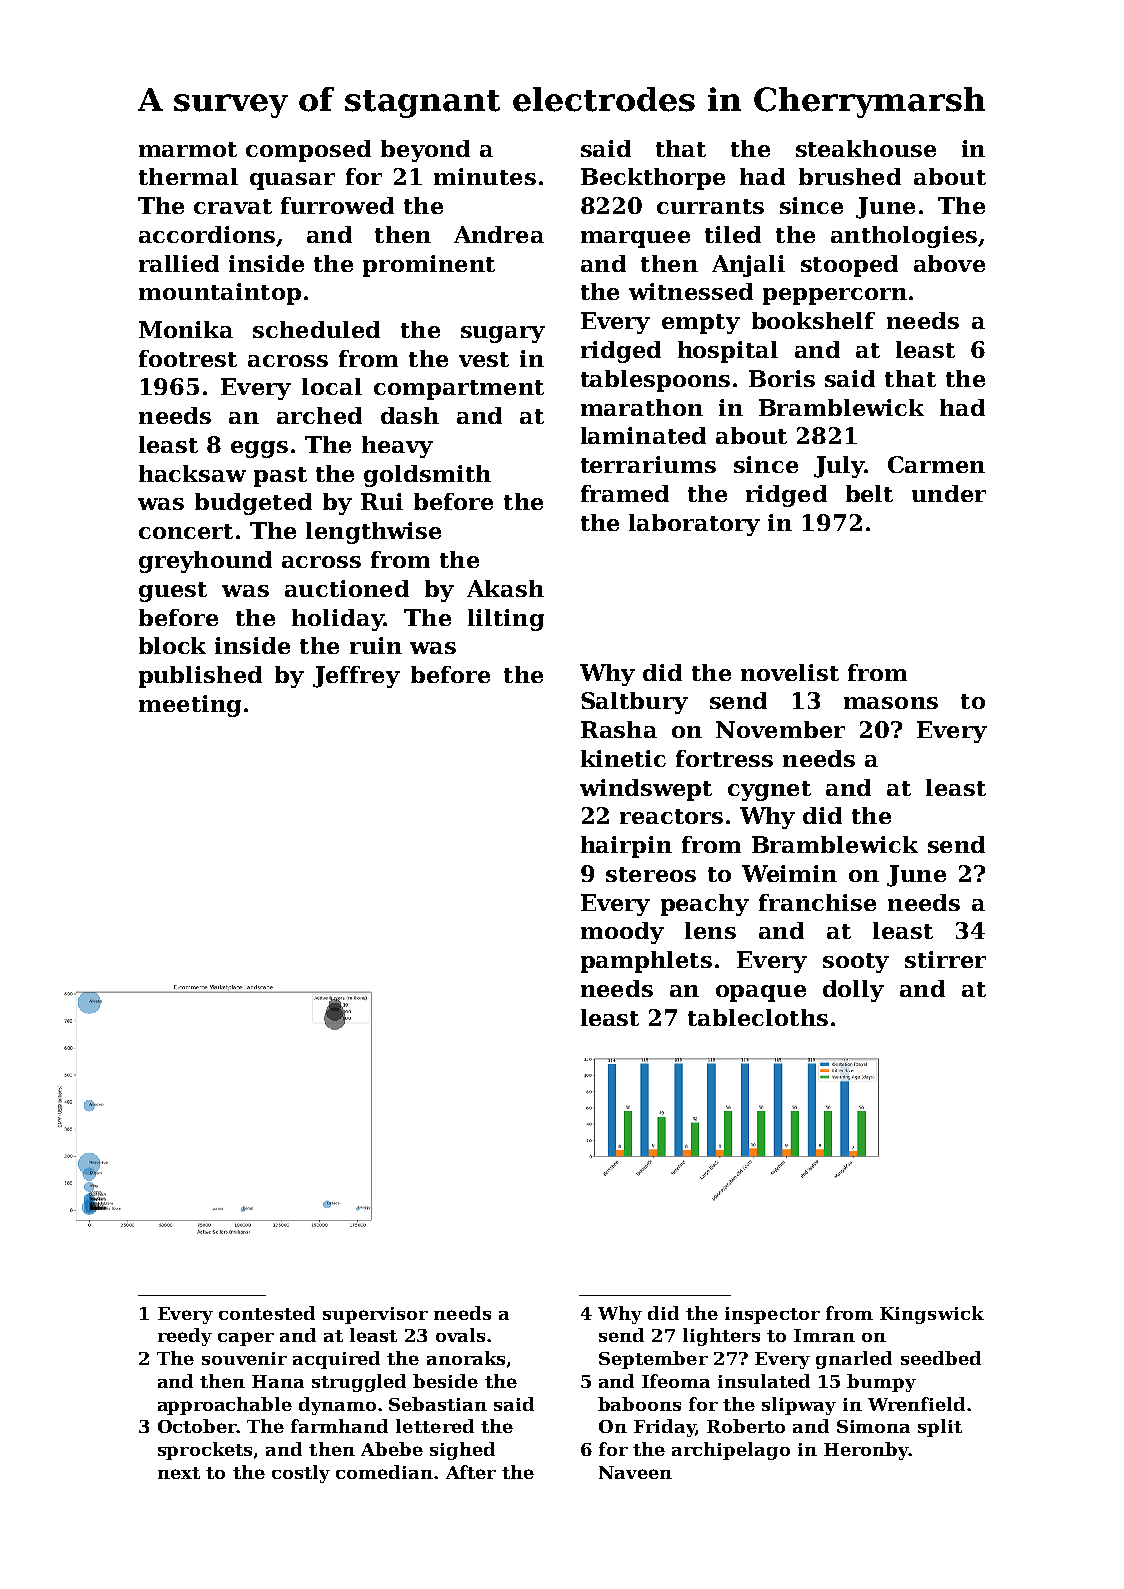 This screenshot has width=1124, height=1589. Describe the element at coordinates (185, 1337) in the screenshot. I see `reedy` at that location.
